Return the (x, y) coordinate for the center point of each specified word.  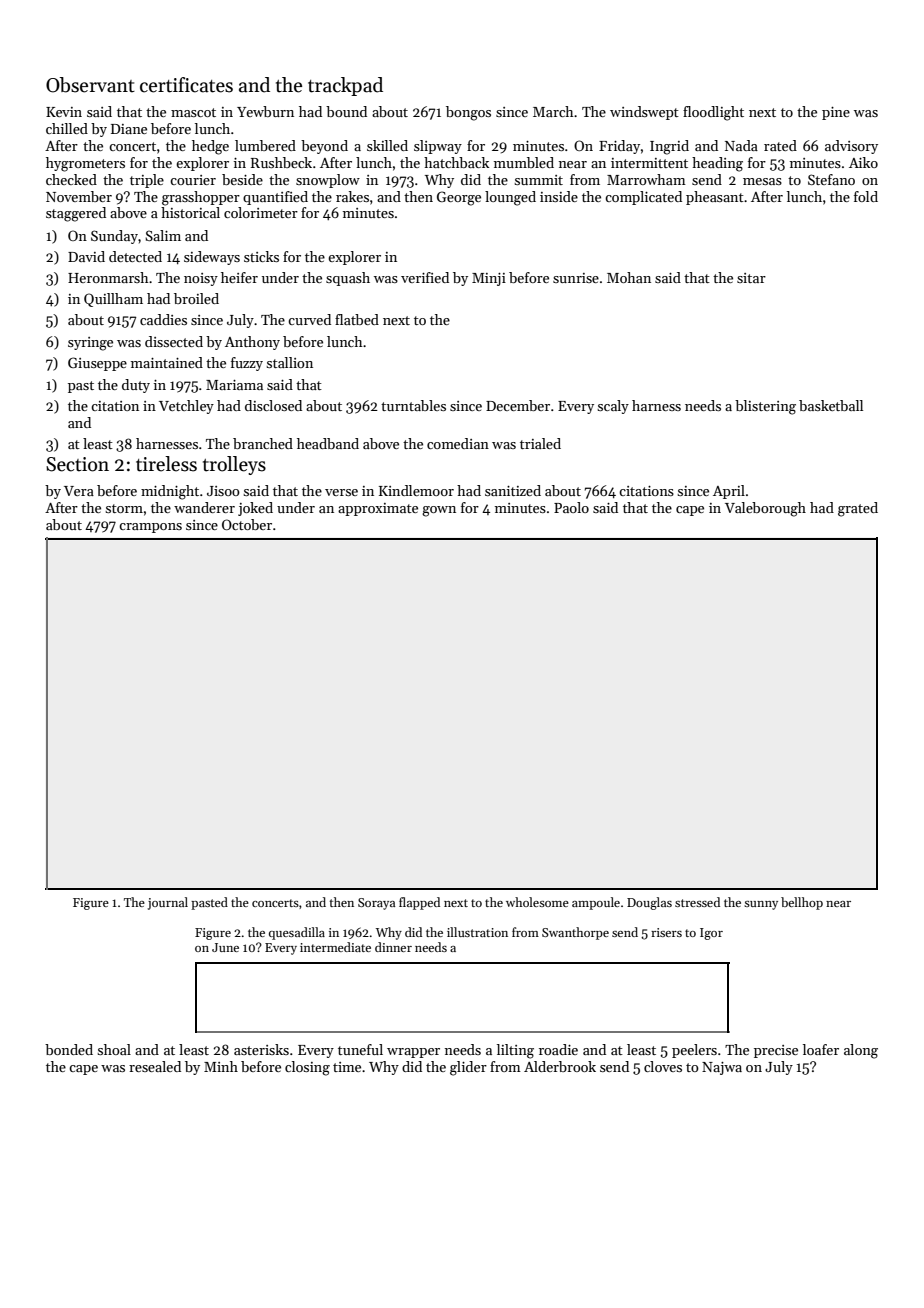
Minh (221, 1066)
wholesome (537, 902)
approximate (378, 509)
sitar (751, 278)
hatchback (456, 162)
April (729, 492)
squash (348, 279)
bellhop (802, 903)
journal (168, 903)
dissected (174, 341)
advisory (851, 147)
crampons (150, 528)
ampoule (596, 903)
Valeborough (765, 509)
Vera (79, 491)
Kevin (64, 112)
